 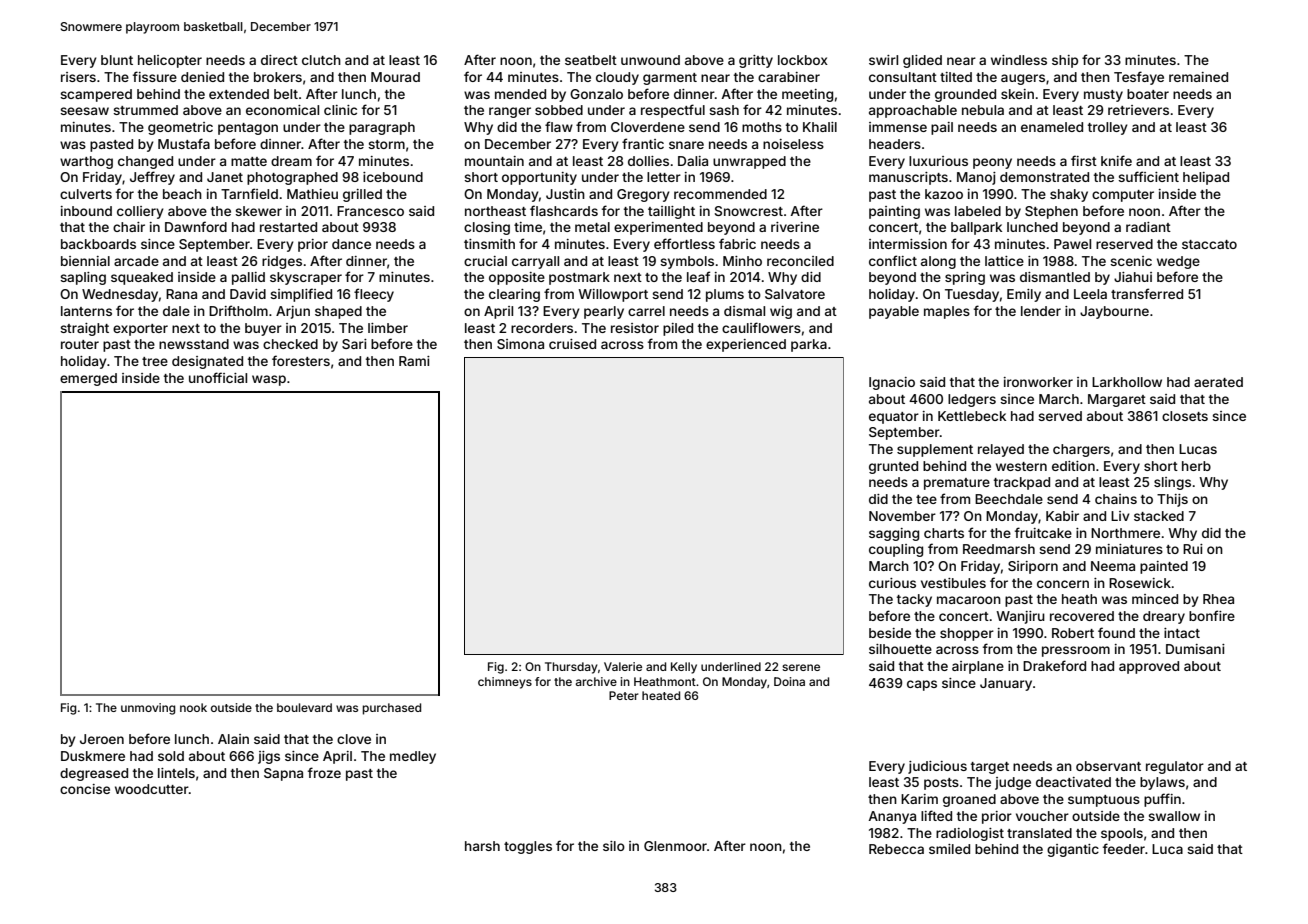 What do you see at coordinates (957, 484) in the screenshot?
I see `premature` at bounding box center [957, 484].
